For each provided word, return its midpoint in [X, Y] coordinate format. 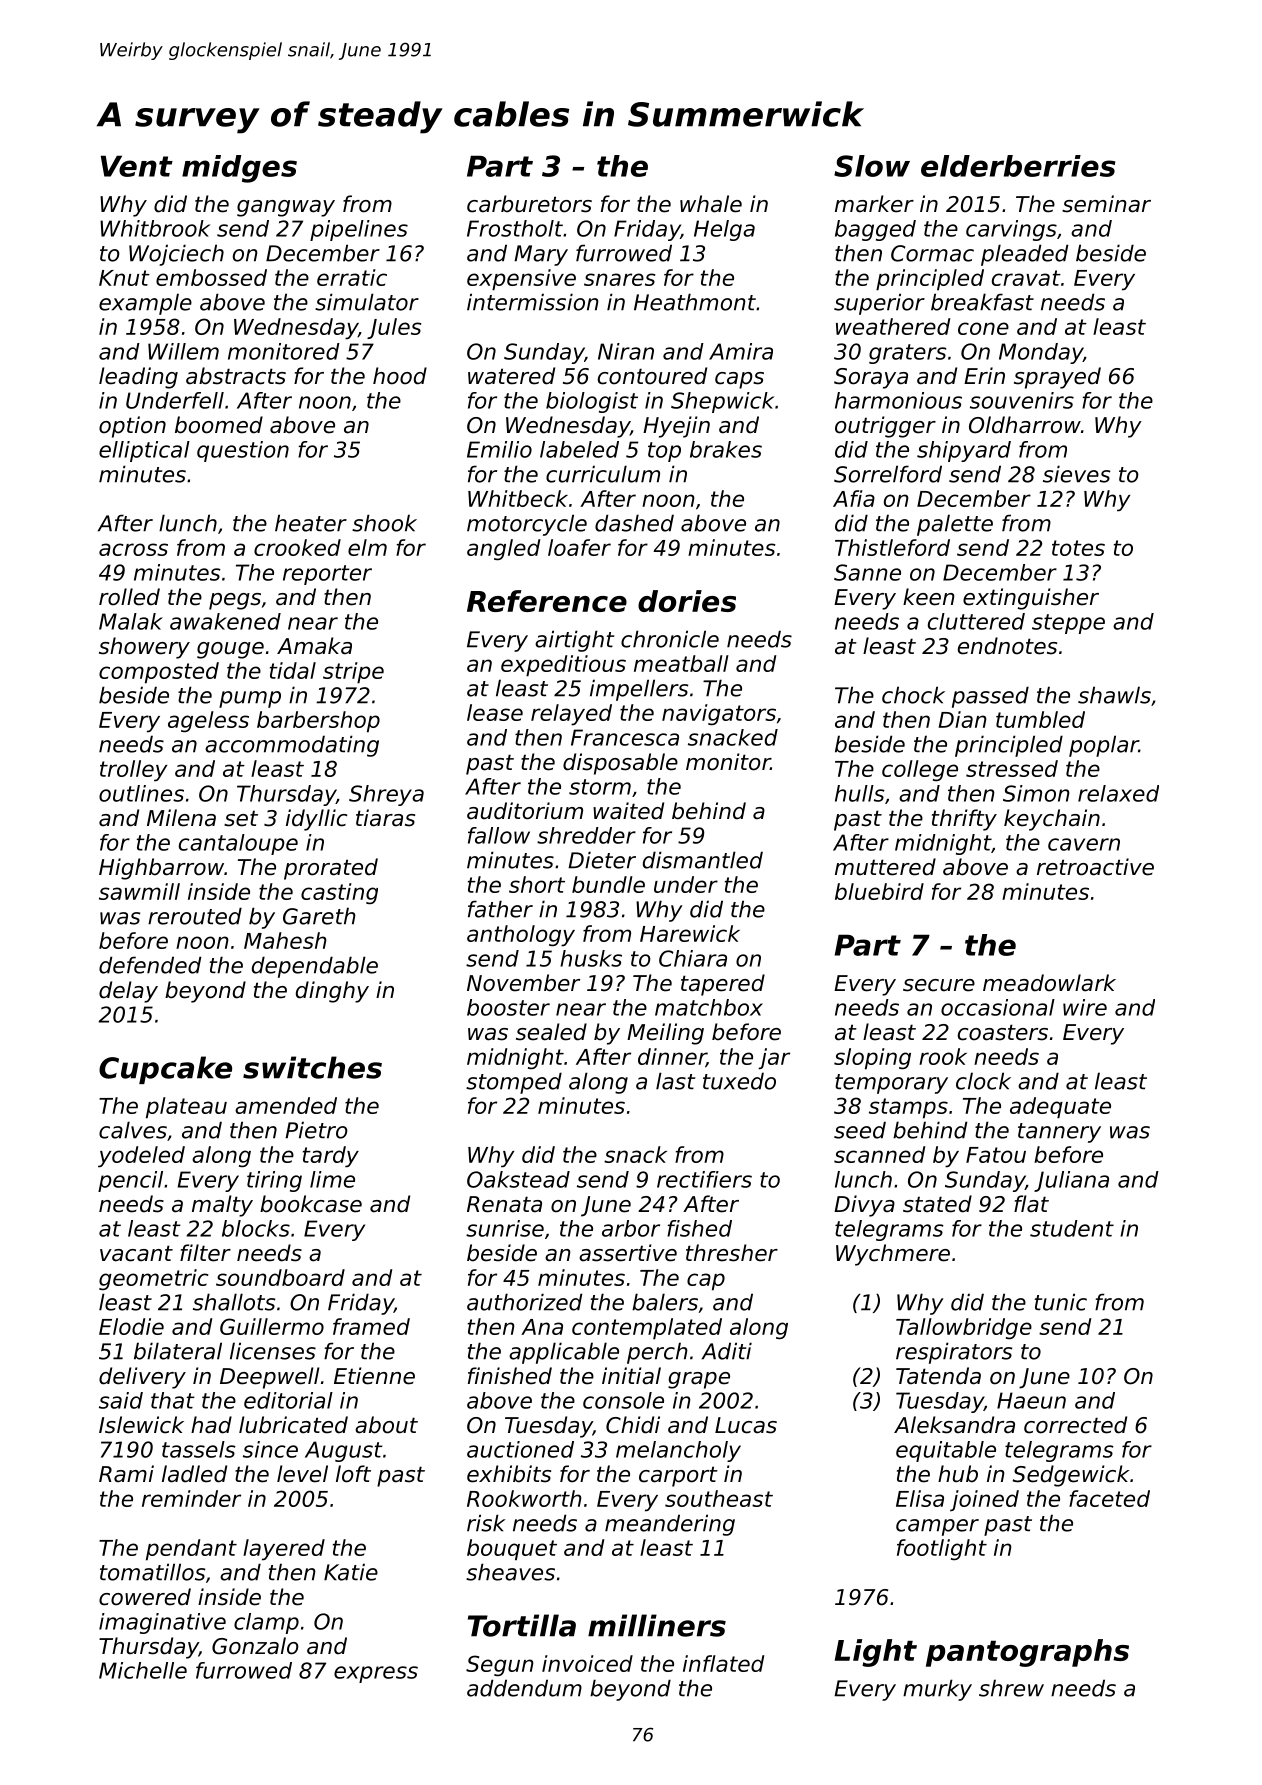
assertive [628, 1253]
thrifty [964, 820]
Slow [872, 166]
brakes [726, 449]
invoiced [587, 1663]
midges [239, 169]
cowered [145, 1597]
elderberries [1018, 166]
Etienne [374, 1376]
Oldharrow [1025, 425]
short [537, 884]
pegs [235, 601]
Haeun [1031, 1400]
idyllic [316, 820]
